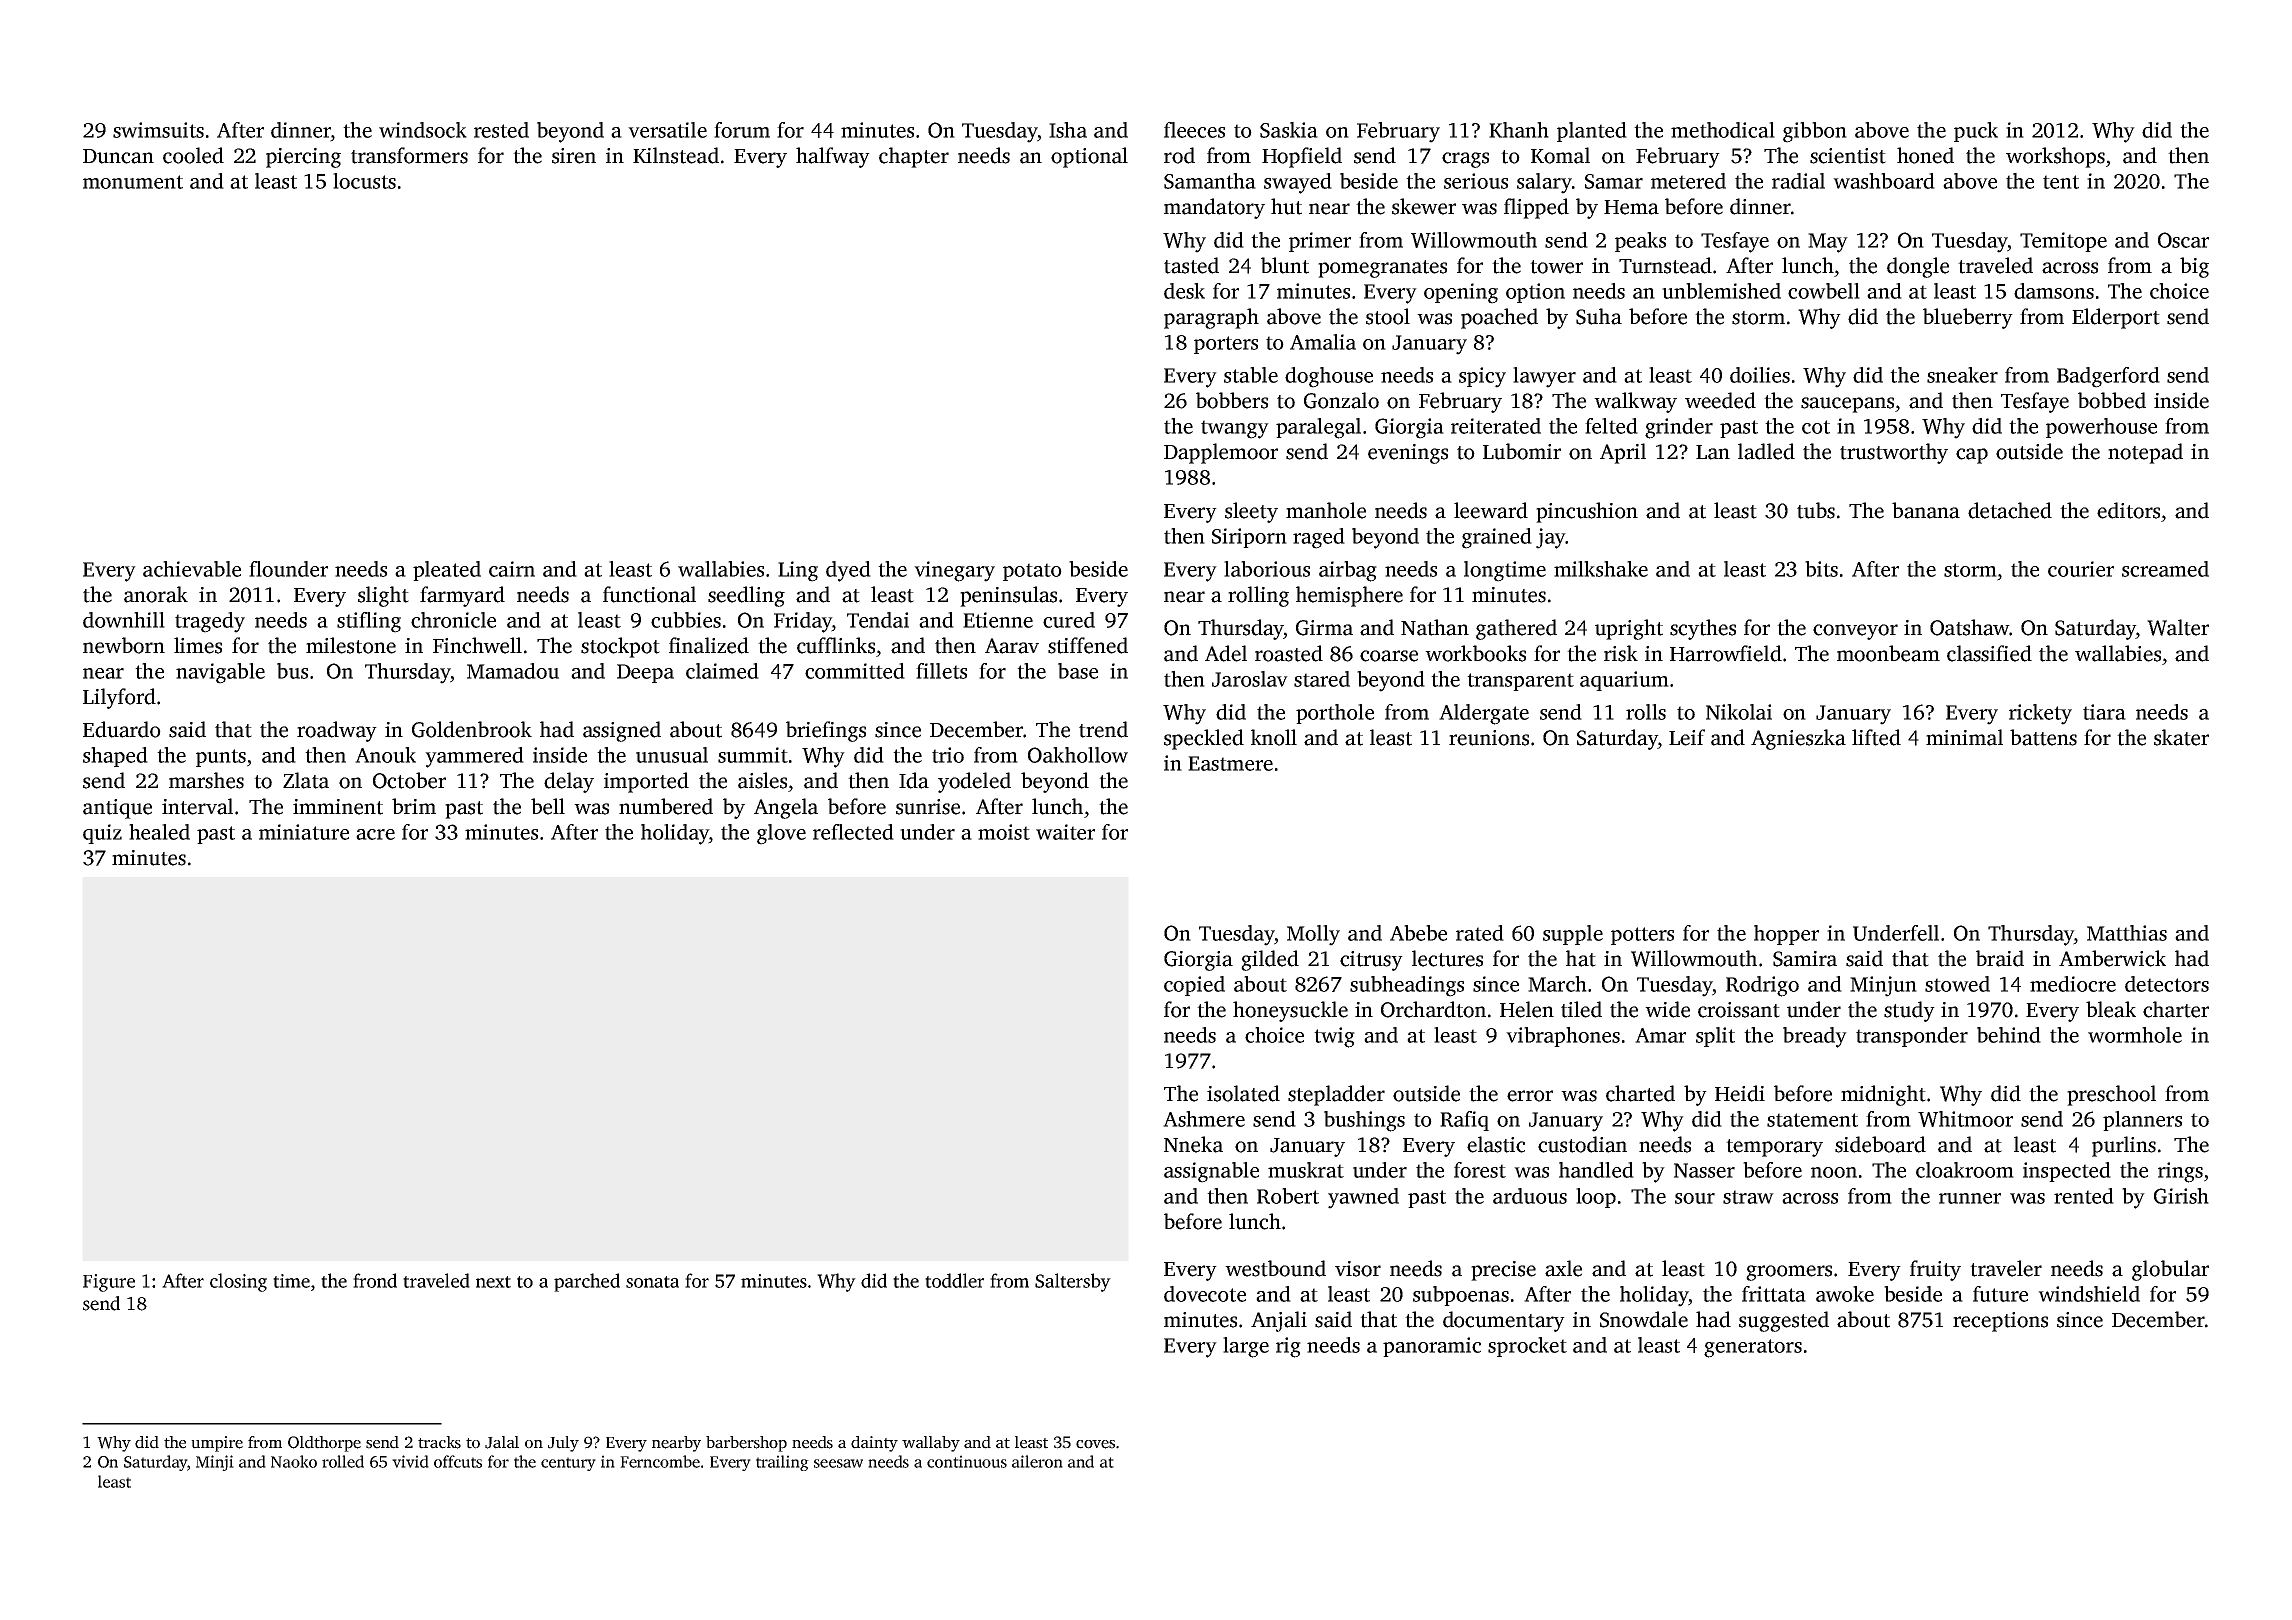  Describe the element at coordinates (1976, 132) in the image. I see `puck` at that location.
